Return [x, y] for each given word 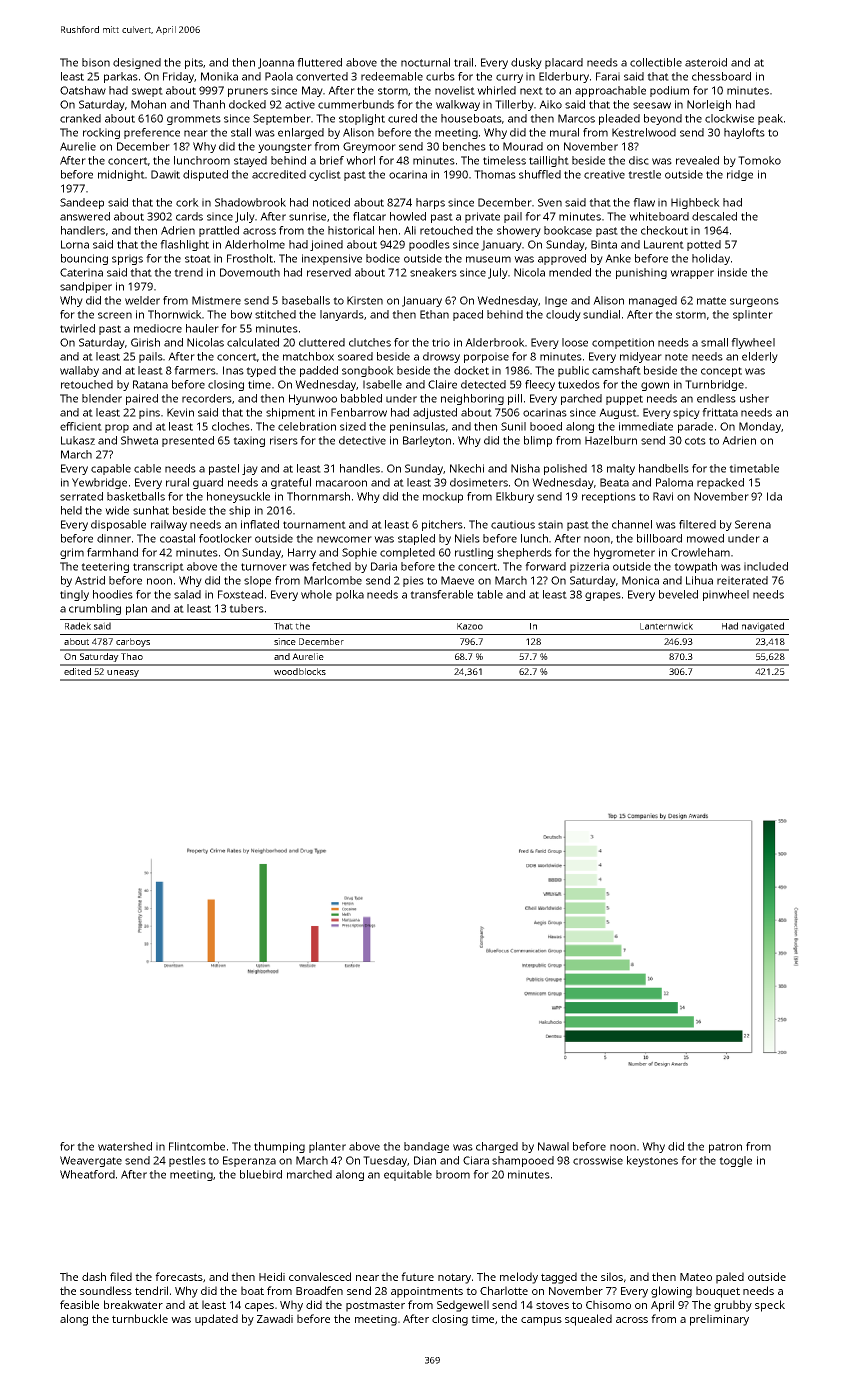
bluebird [261, 1174]
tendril [151, 1290]
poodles [429, 245]
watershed [125, 1146]
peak [770, 119]
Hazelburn [611, 440]
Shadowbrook [250, 202]
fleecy [540, 385]
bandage [426, 1147]
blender [102, 398]
